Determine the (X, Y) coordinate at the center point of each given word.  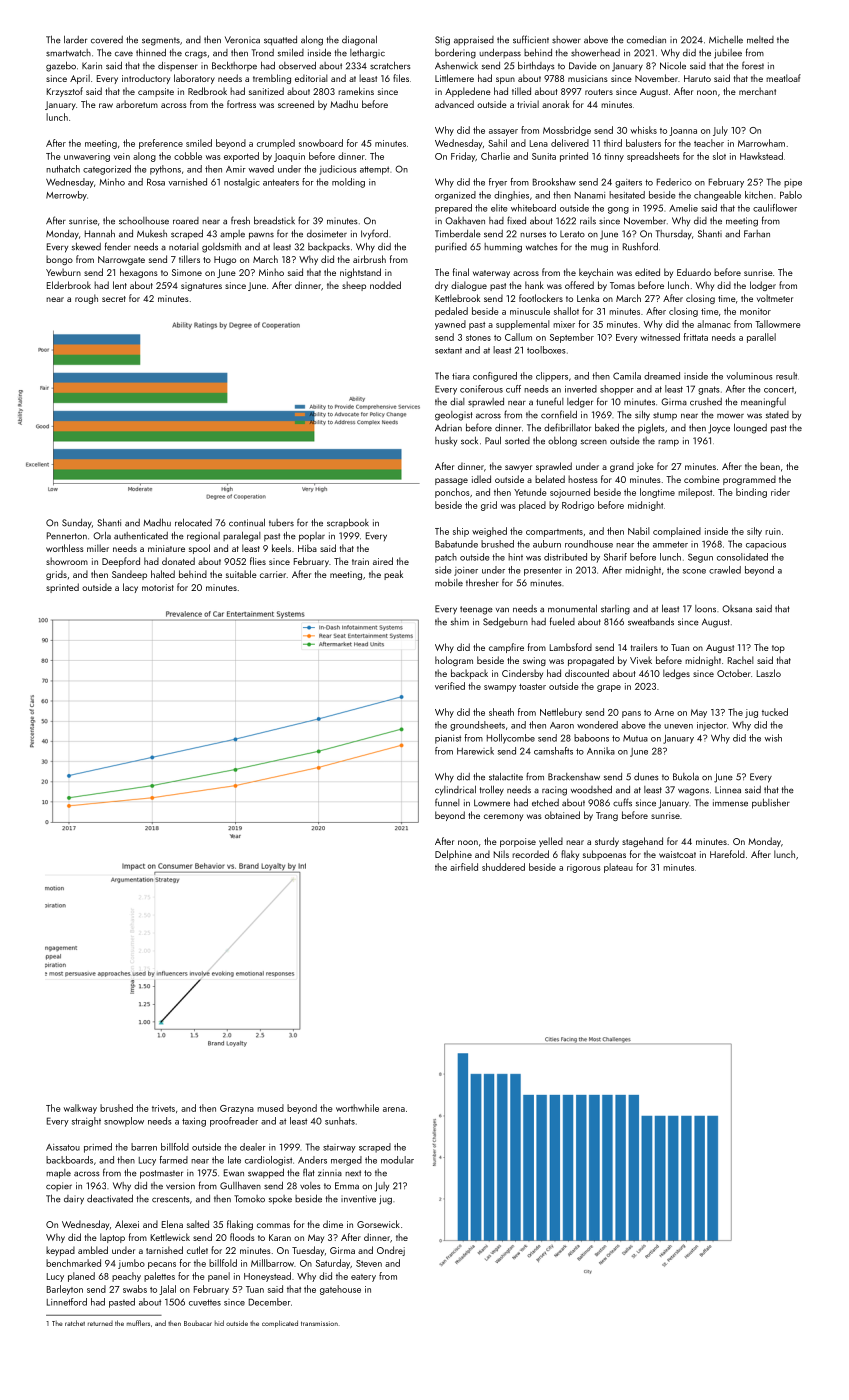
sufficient (531, 39)
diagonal (359, 41)
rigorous (584, 868)
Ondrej (391, 1251)
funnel (447, 802)
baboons (591, 738)
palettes (159, 1277)
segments (161, 41)
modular (397, 1160)
